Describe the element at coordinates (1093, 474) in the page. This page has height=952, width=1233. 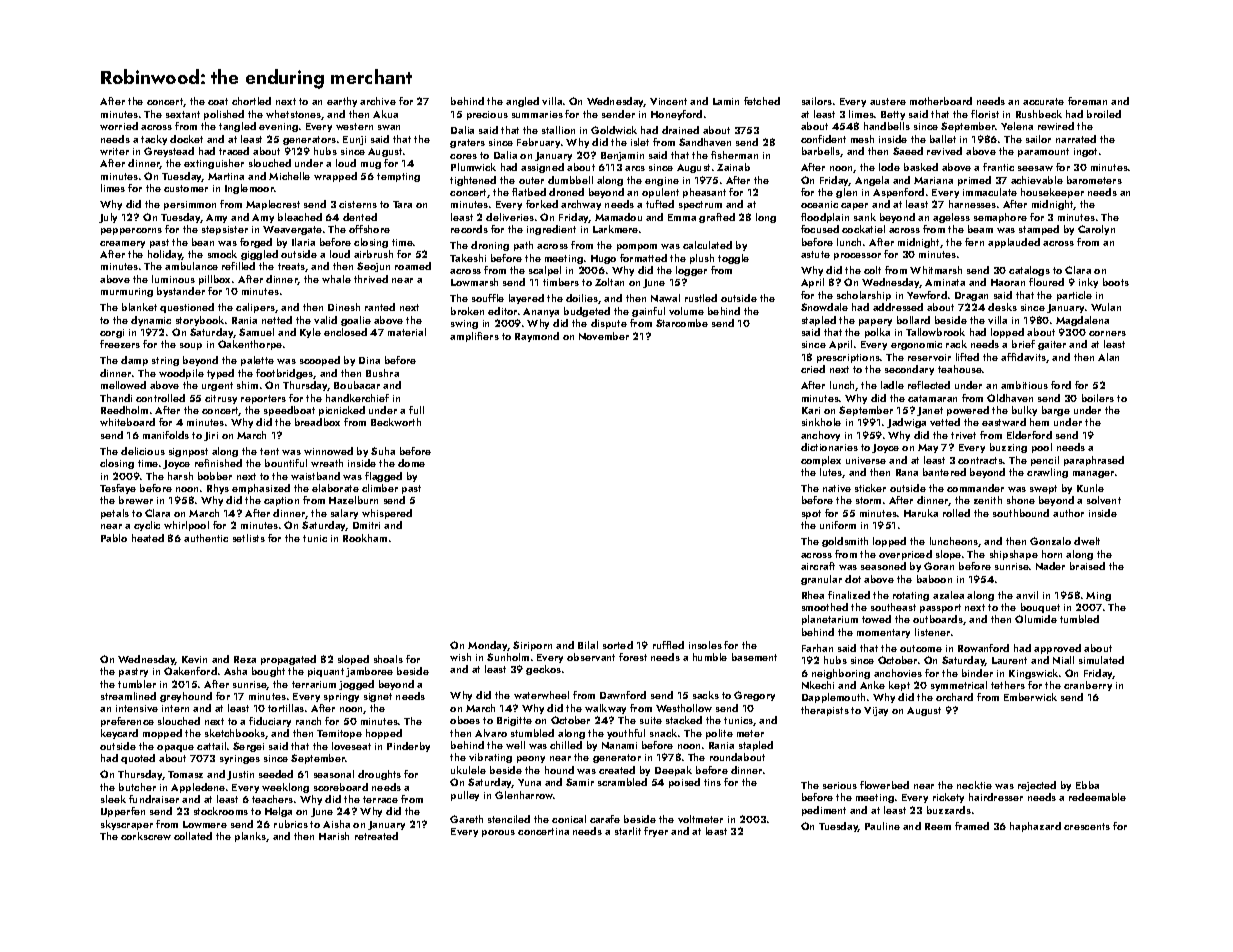
I see `manager` at that location.
